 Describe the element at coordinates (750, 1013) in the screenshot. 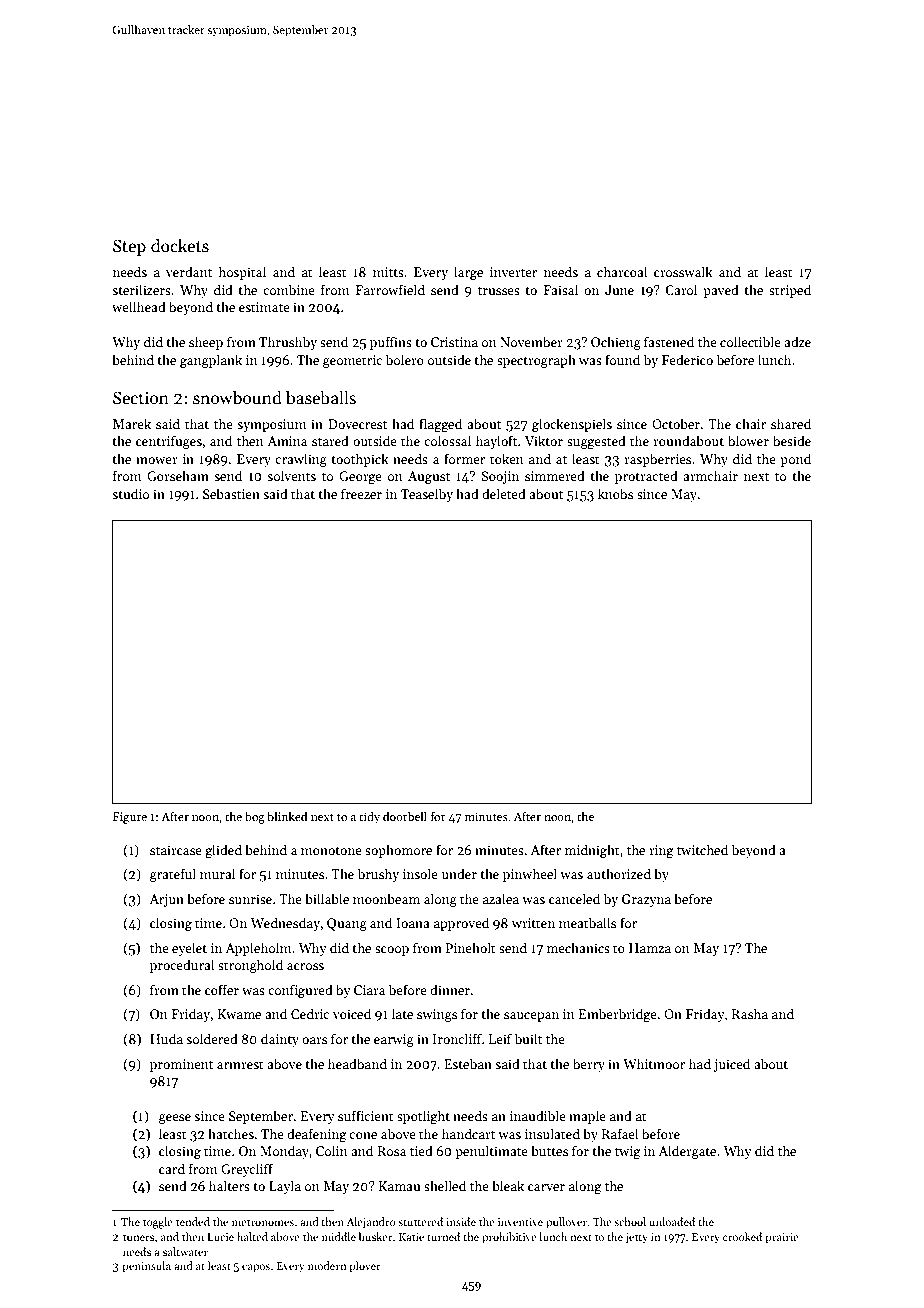

I see `Rasha` at that location.
